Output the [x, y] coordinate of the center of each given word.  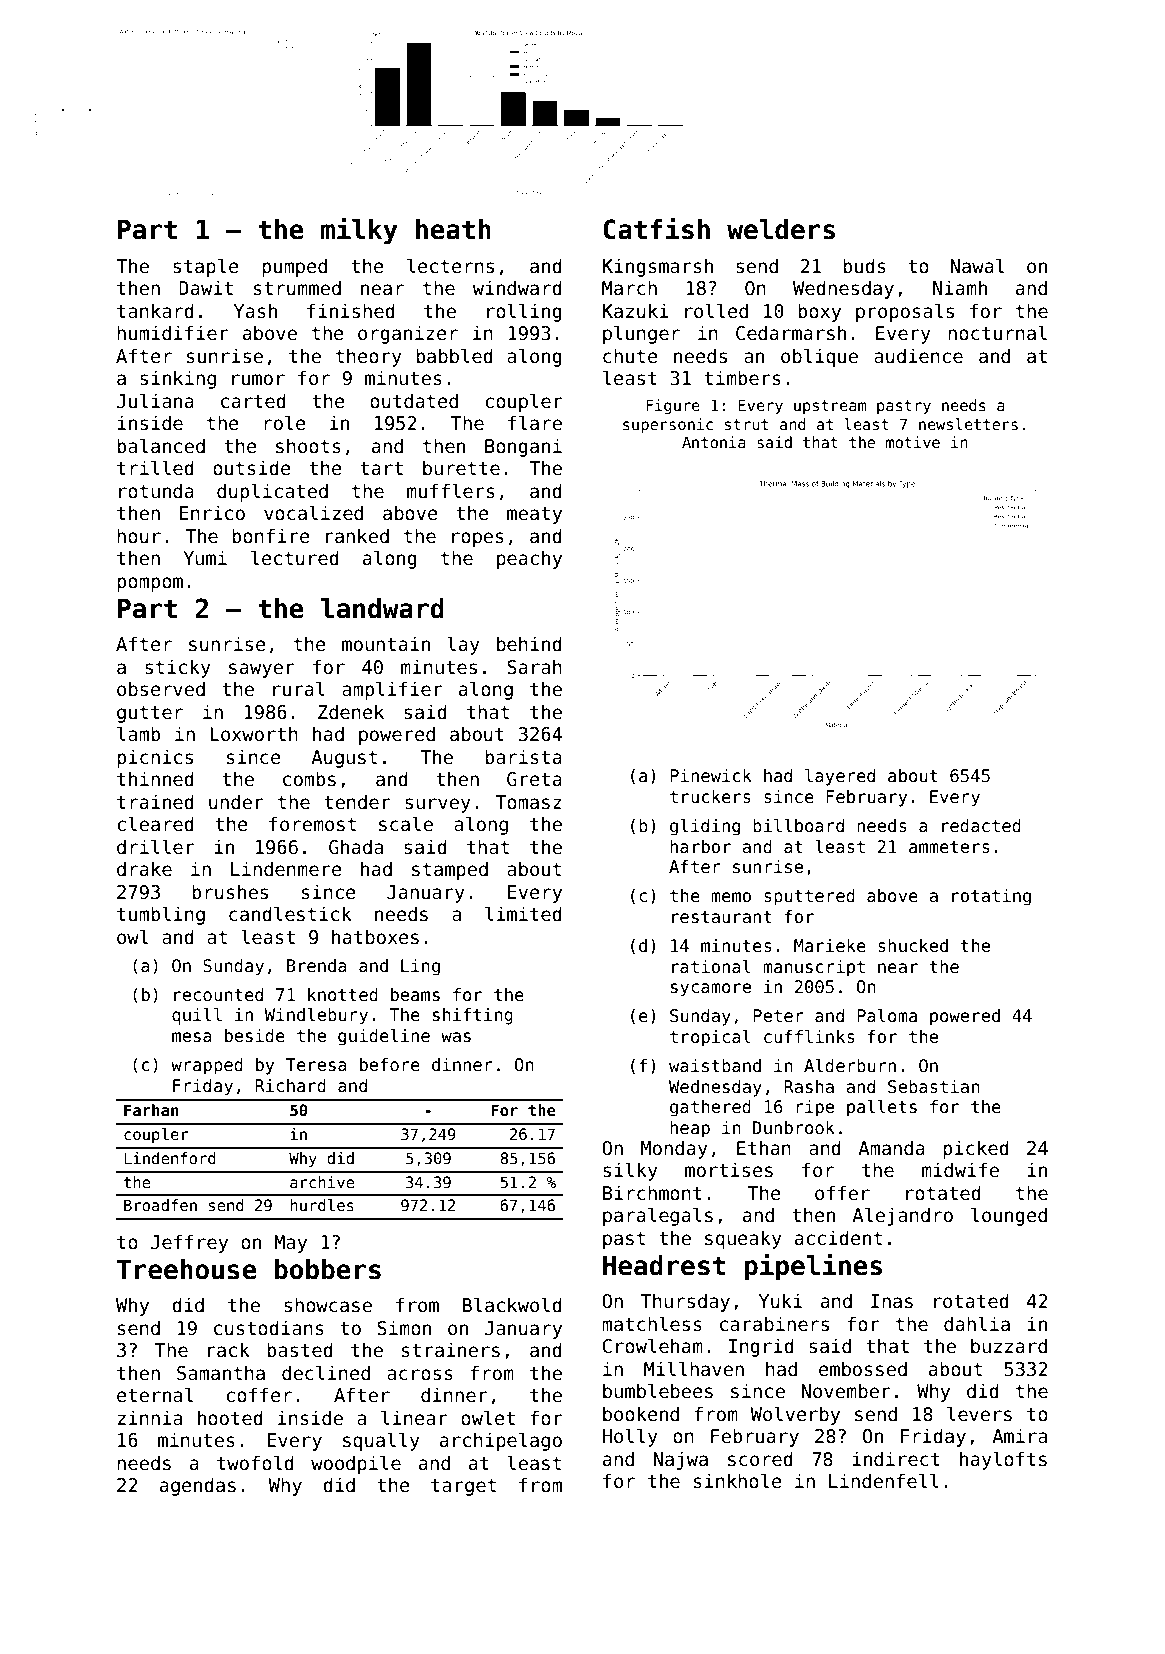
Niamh [960, 288]
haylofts [1003, 1460]
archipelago [501, 1441]
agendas [198, 1486]
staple [206, 267]
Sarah [534, 667]
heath [453, 229]
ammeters [949, 847]
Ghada [356, 847]
